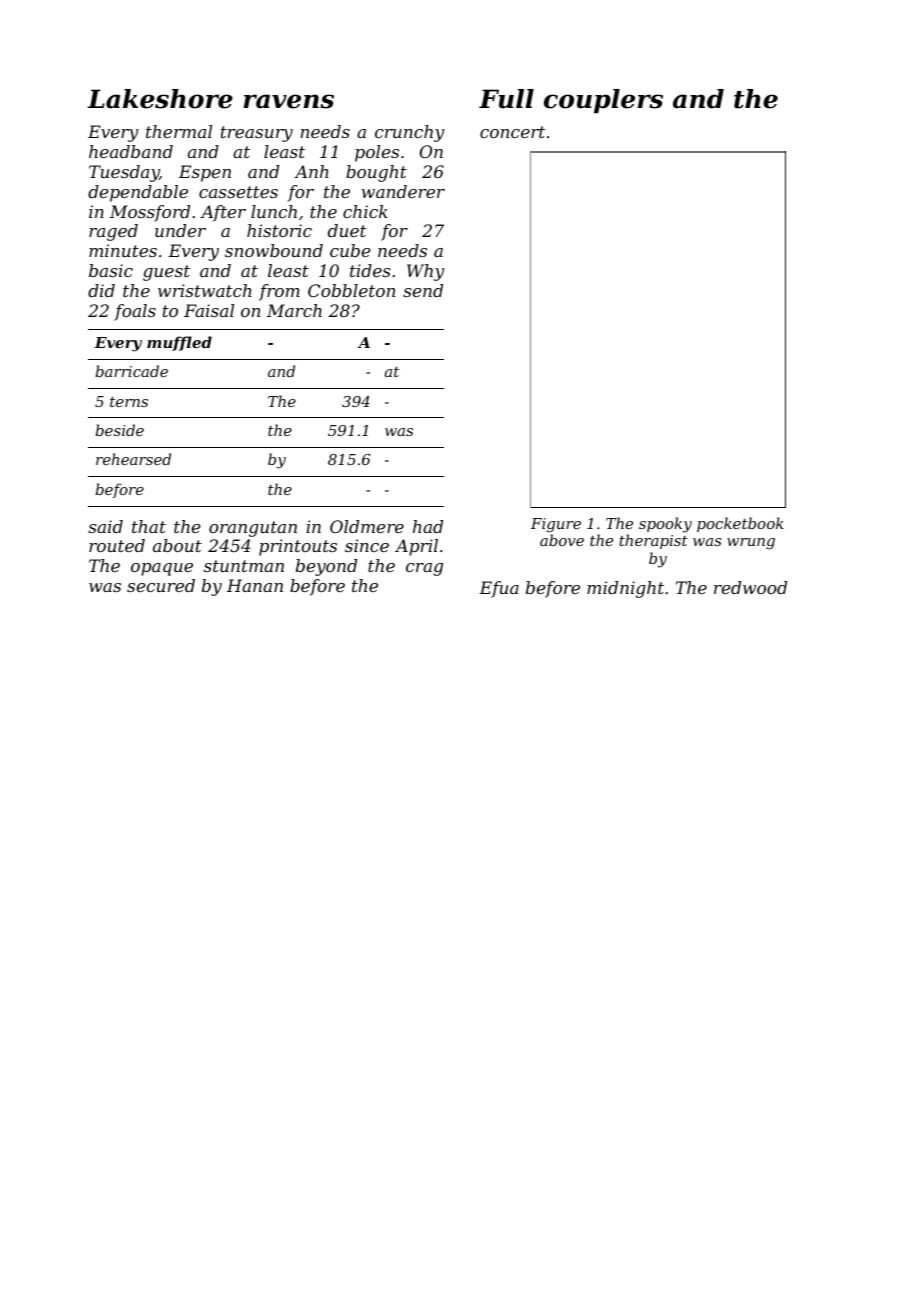  Describe the element at coordinates (740, 524) in the screenshot. I see `pocketbook` at that location.
